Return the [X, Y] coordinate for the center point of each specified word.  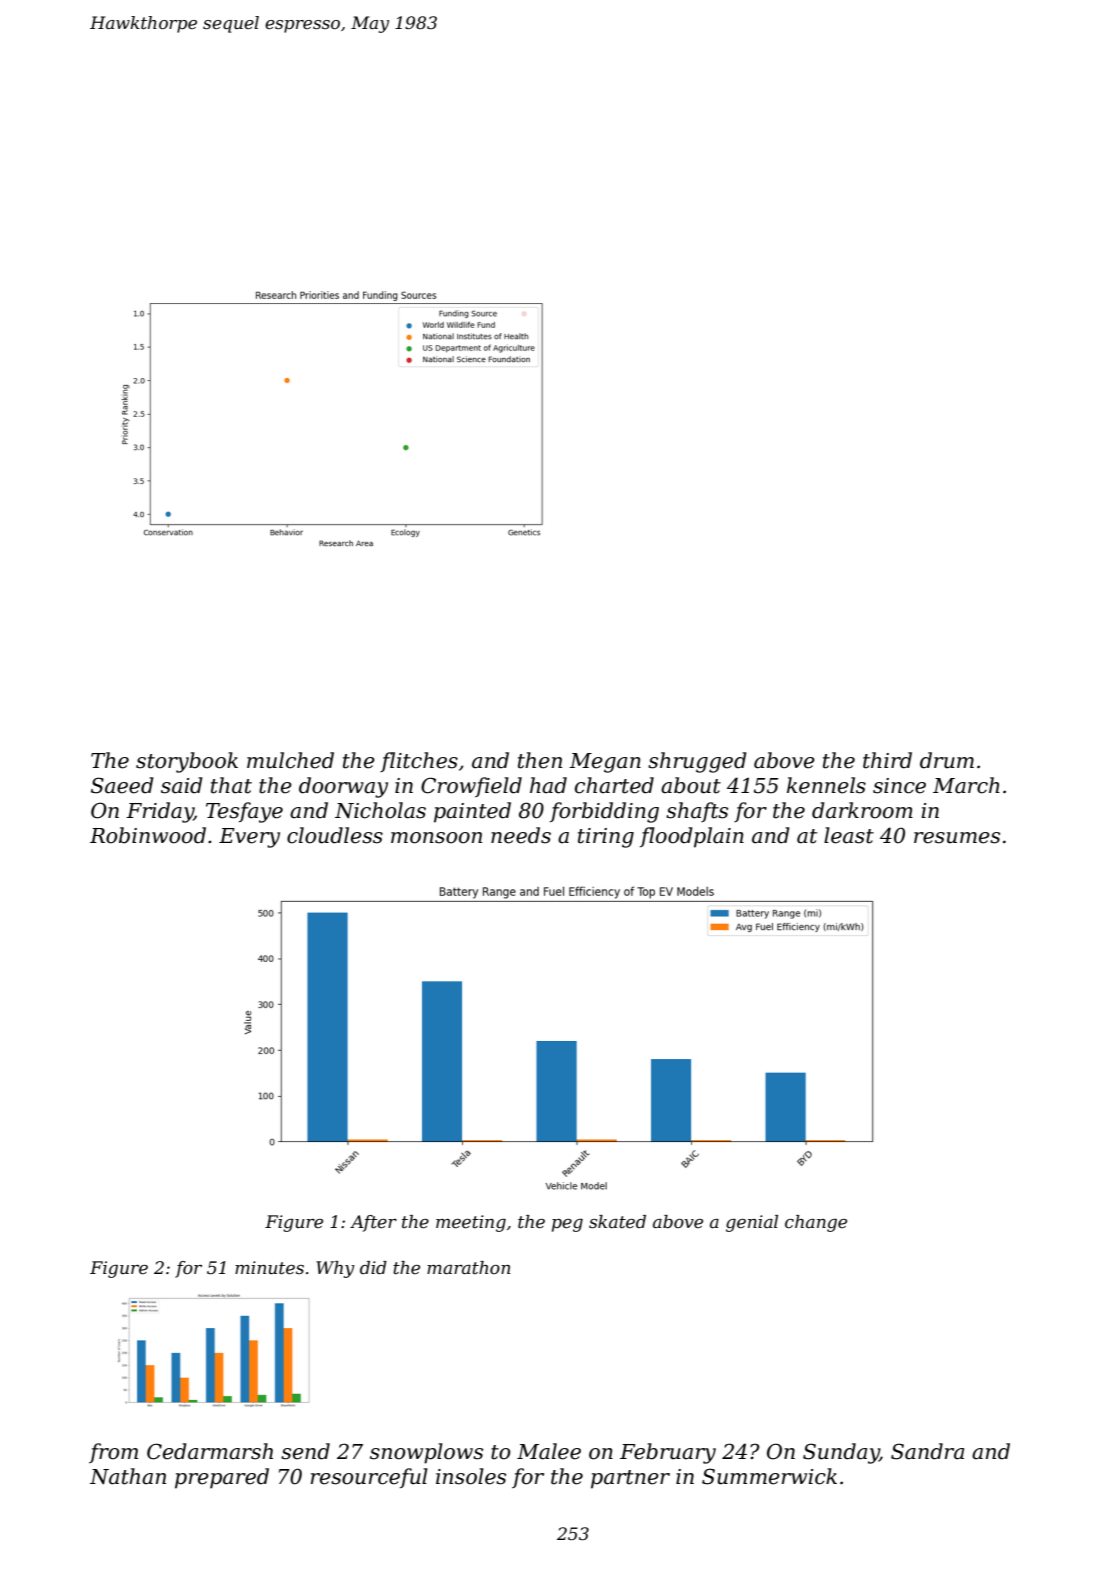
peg [567, 1225]
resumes [957, 838]
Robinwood [148, 835]
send [305, 1451]
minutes [269, 1268]
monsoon [436, 838]
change [816, 1223]
